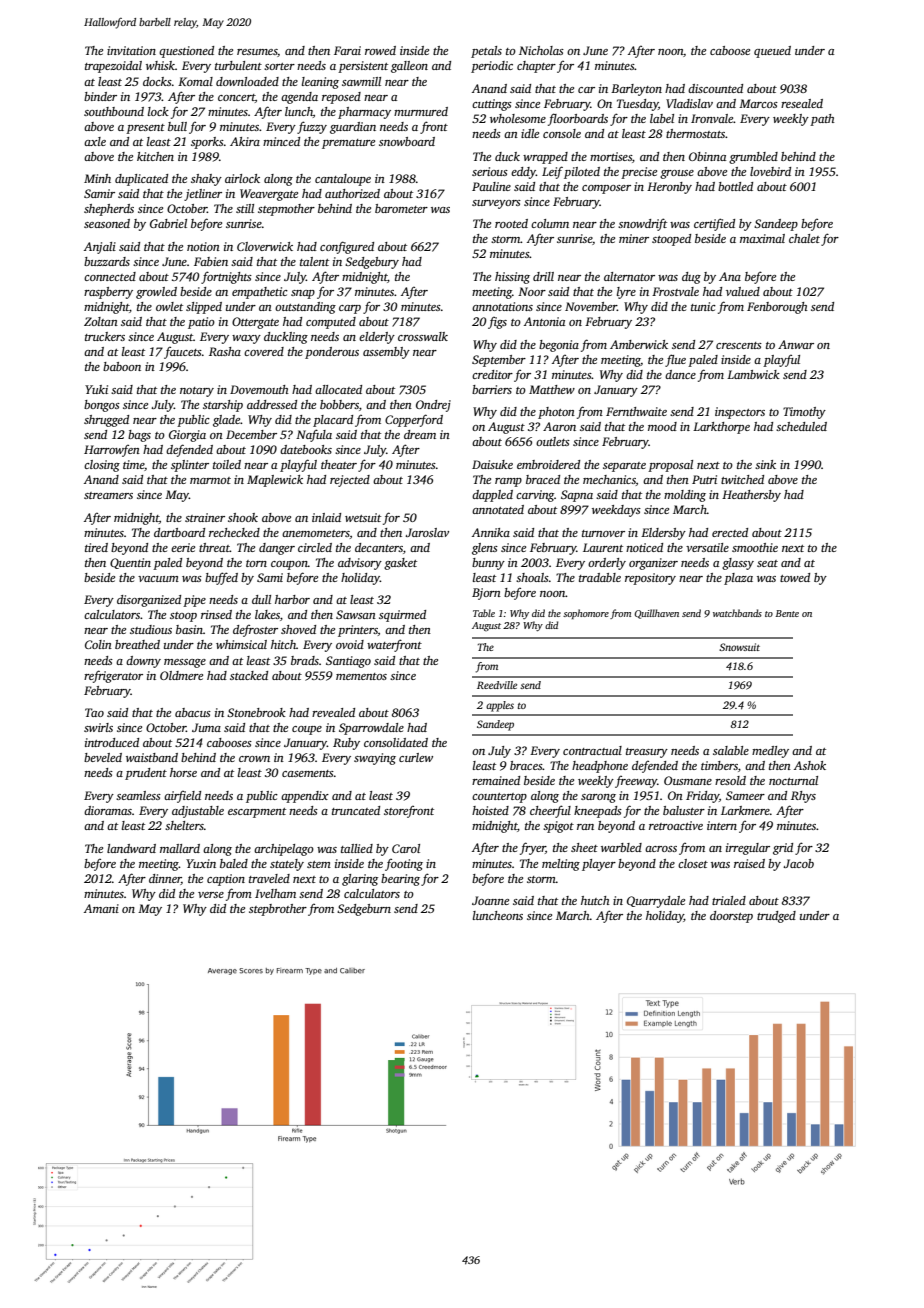 The image size is (924, 1308). What do you see at coordinates (401, 208) in the screenshot?
I see `barometer` at bounding box center [401, 208].
